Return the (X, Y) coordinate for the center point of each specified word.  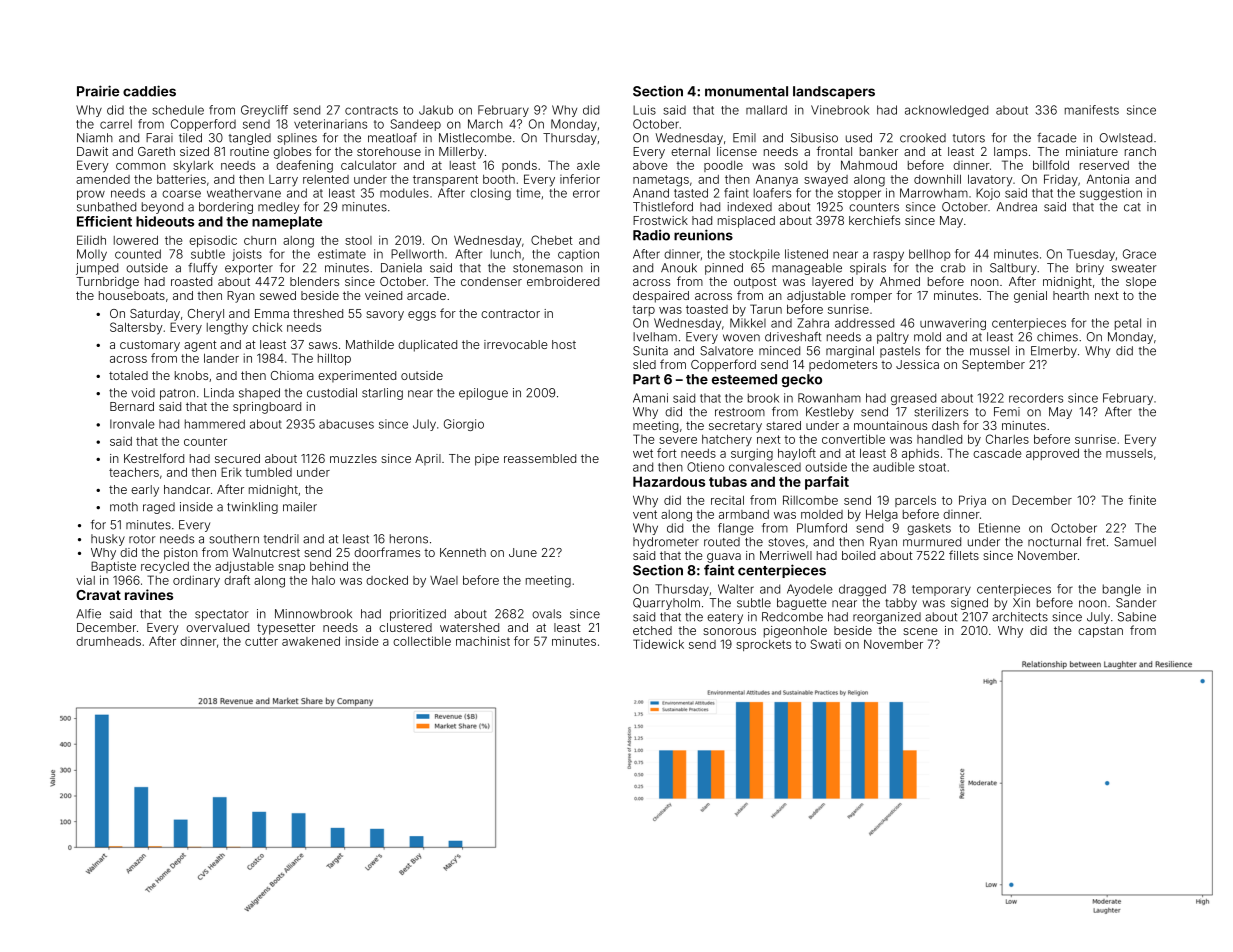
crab (953, 268)
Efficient (104, 221)
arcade (426, 295)
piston (181, 554)
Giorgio (464, 425)
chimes (1057, 337)
